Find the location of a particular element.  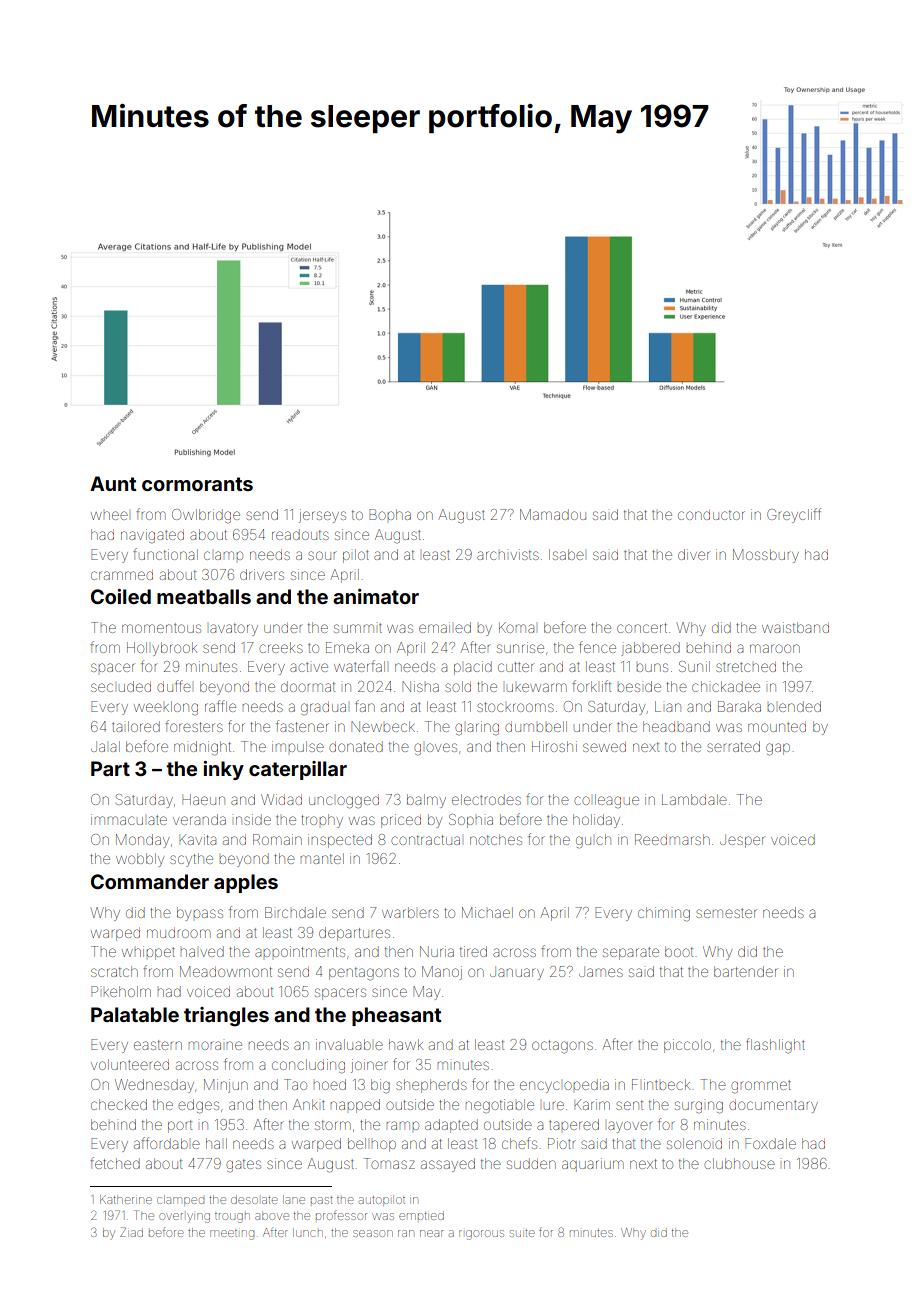

chiming is located at coordinates (664, 914).
